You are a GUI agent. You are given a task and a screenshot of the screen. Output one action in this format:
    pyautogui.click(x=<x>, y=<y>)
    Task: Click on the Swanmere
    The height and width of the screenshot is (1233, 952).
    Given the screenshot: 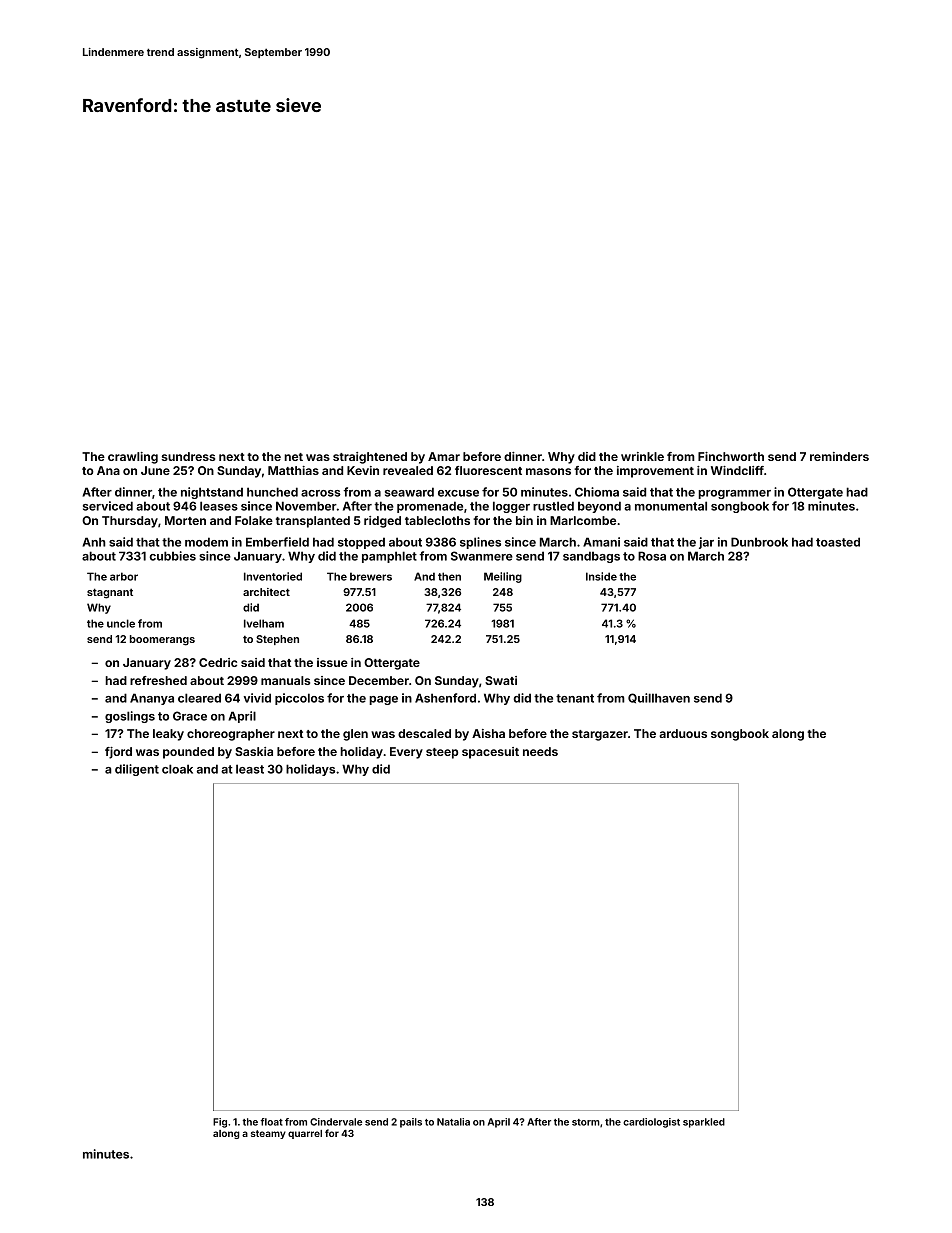 What is the action you would take?
    pyautogui.click(x=482, y=556)
